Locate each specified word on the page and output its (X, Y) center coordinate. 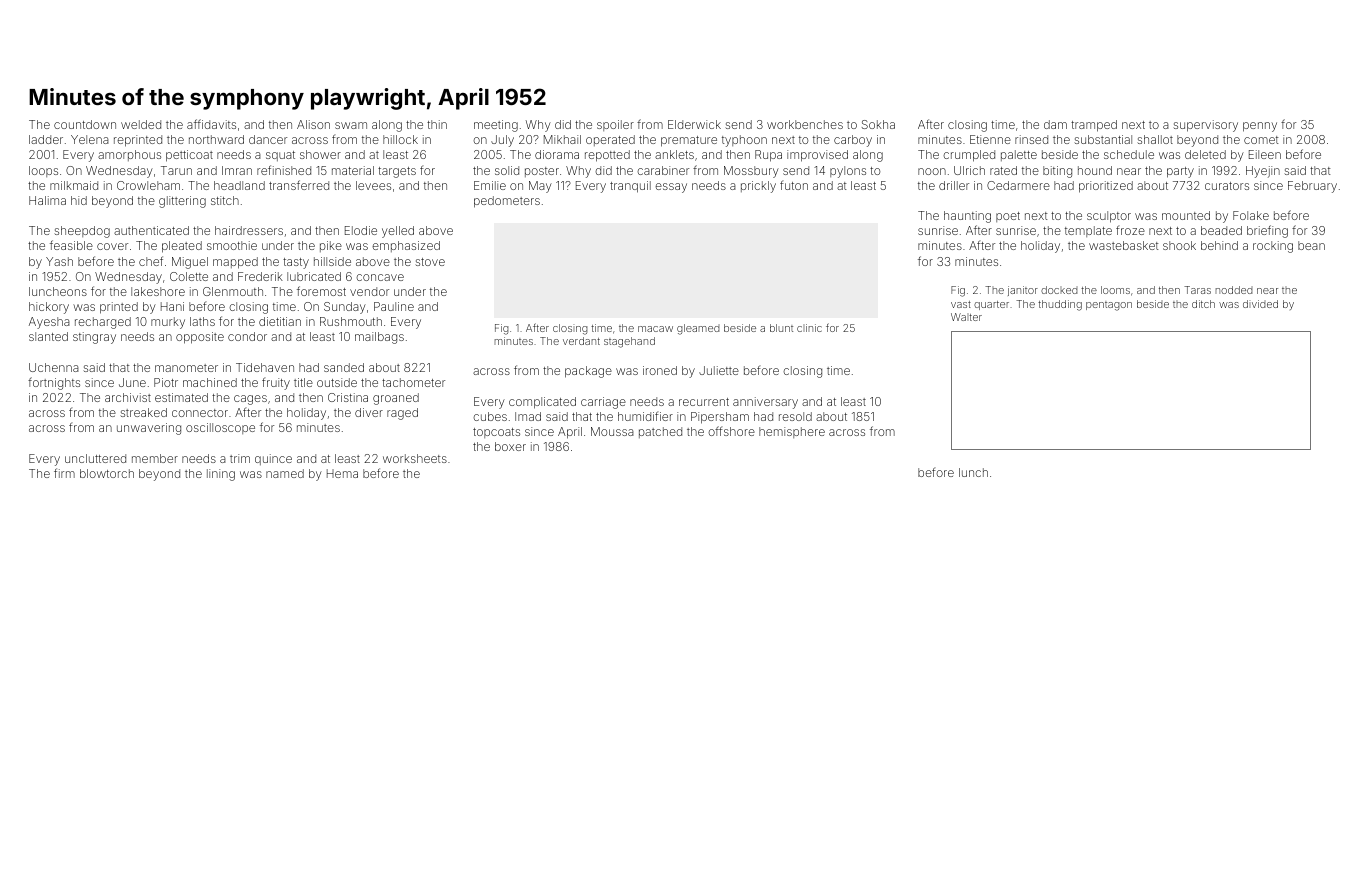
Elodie (361, 230)
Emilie (490, 185)
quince (273, 459)
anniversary (765, 403)
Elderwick (694, 124)
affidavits (211, 124)
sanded (344, 367)
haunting (967, 217)
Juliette (719, 370)
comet (1261, 140)
